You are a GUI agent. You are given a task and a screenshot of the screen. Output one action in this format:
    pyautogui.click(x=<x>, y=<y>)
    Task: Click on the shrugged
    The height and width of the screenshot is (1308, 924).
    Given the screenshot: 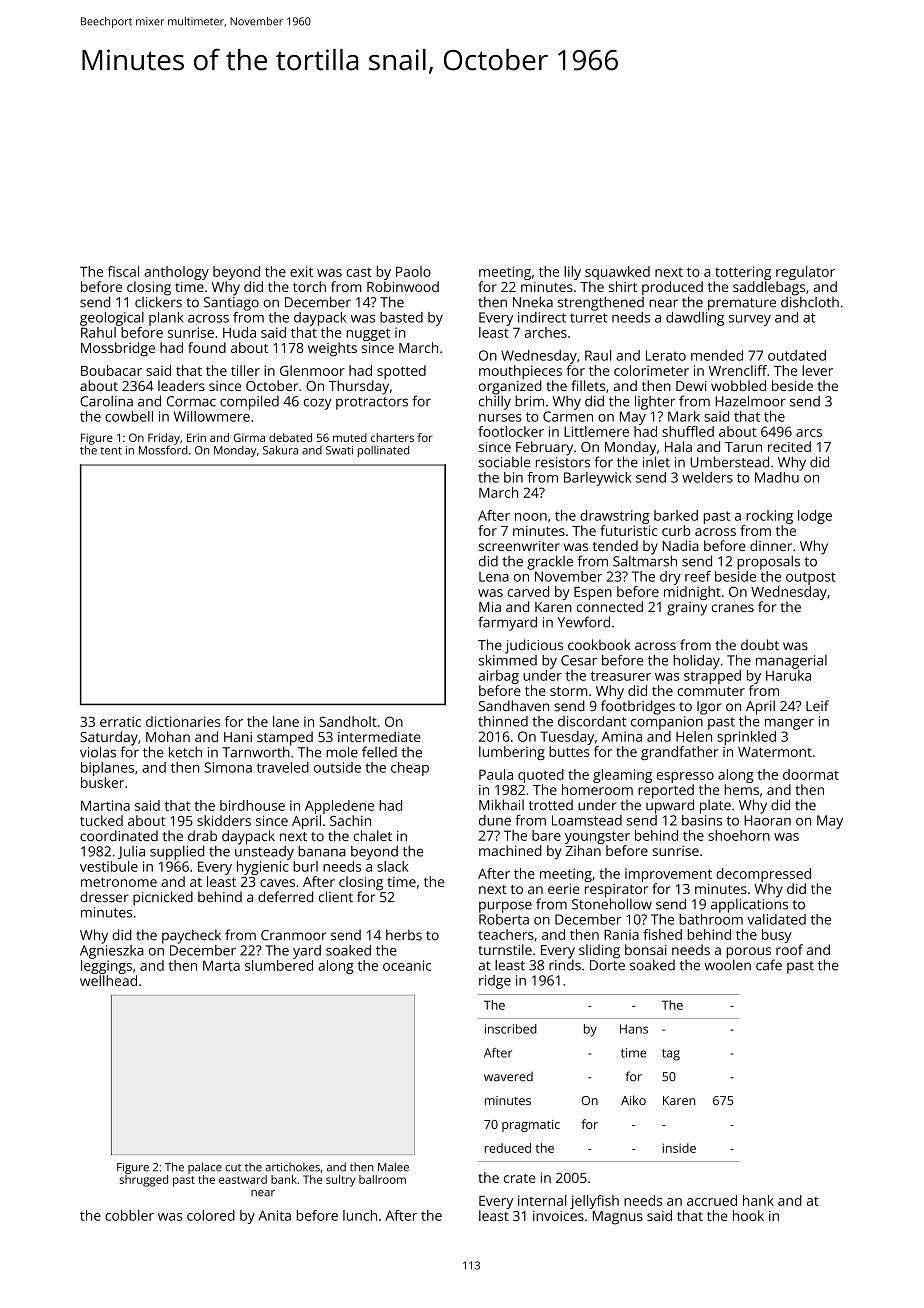 What is the action you would take?
    pyautogui.click(x=143, y=1181)
